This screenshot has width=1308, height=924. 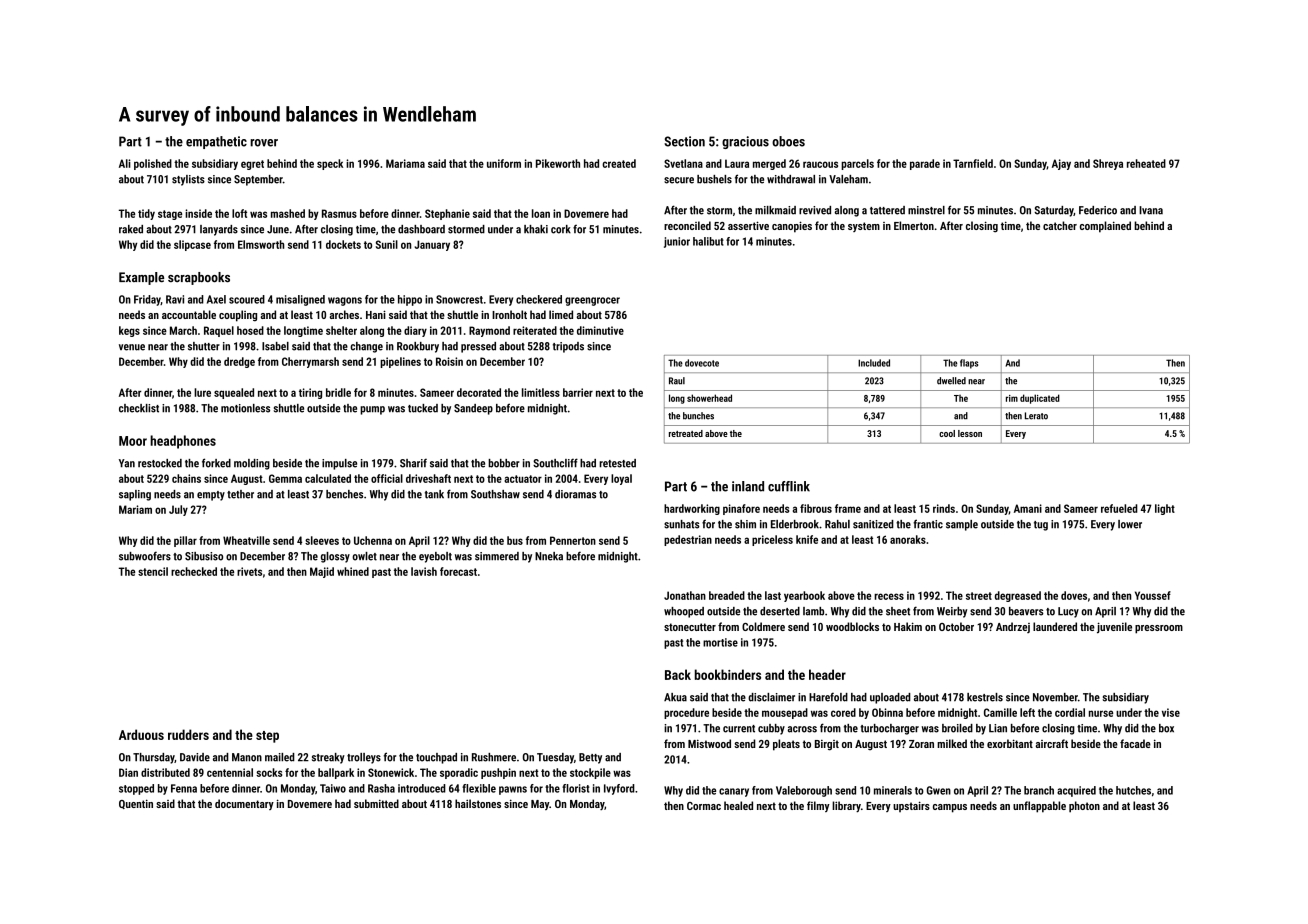 What do you see at coordinates (330, 164) in the screenshot?
I see `speck` at bounding box center [330, 164].
